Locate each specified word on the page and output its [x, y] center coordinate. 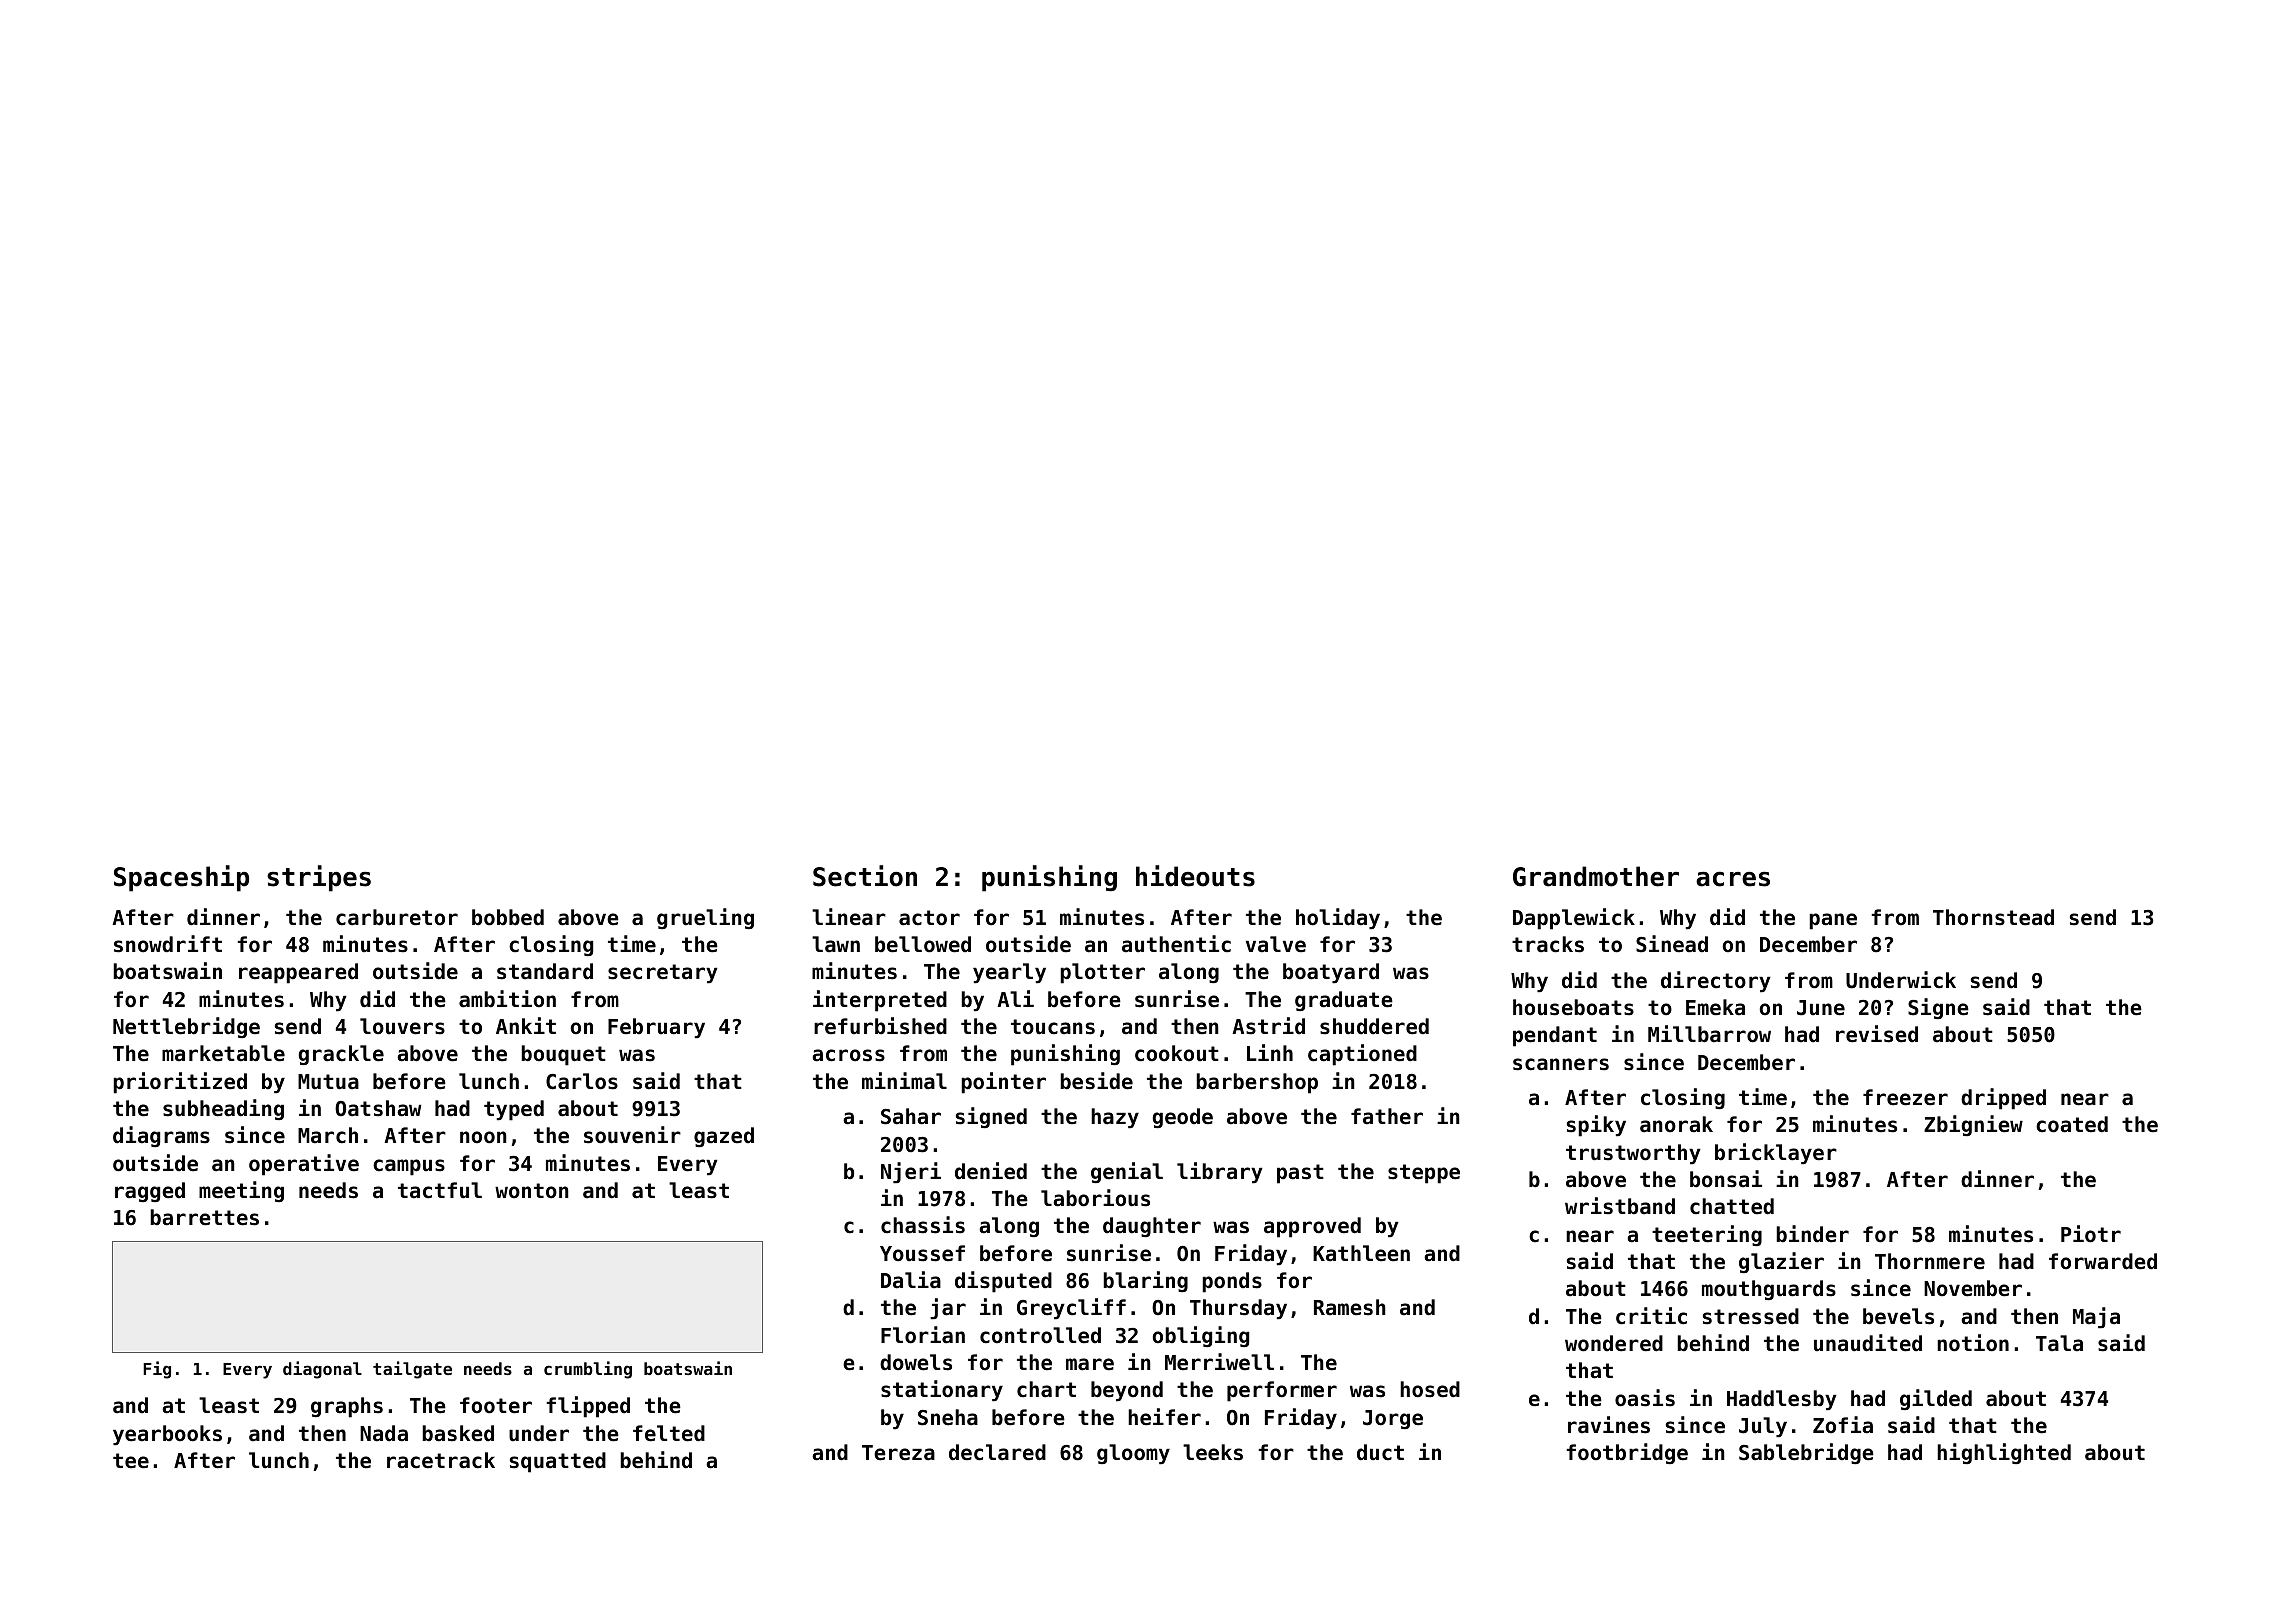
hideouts [1195, 876]
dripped [2003, 1099]
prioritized [180, 1083]
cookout [1177, 1053]
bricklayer [1776, 1154]
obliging [1201, 1336]
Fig [157, 1370]
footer [496, 1405]
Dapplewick [1574, 919]
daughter [1152, 1227]
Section [865, 876]
